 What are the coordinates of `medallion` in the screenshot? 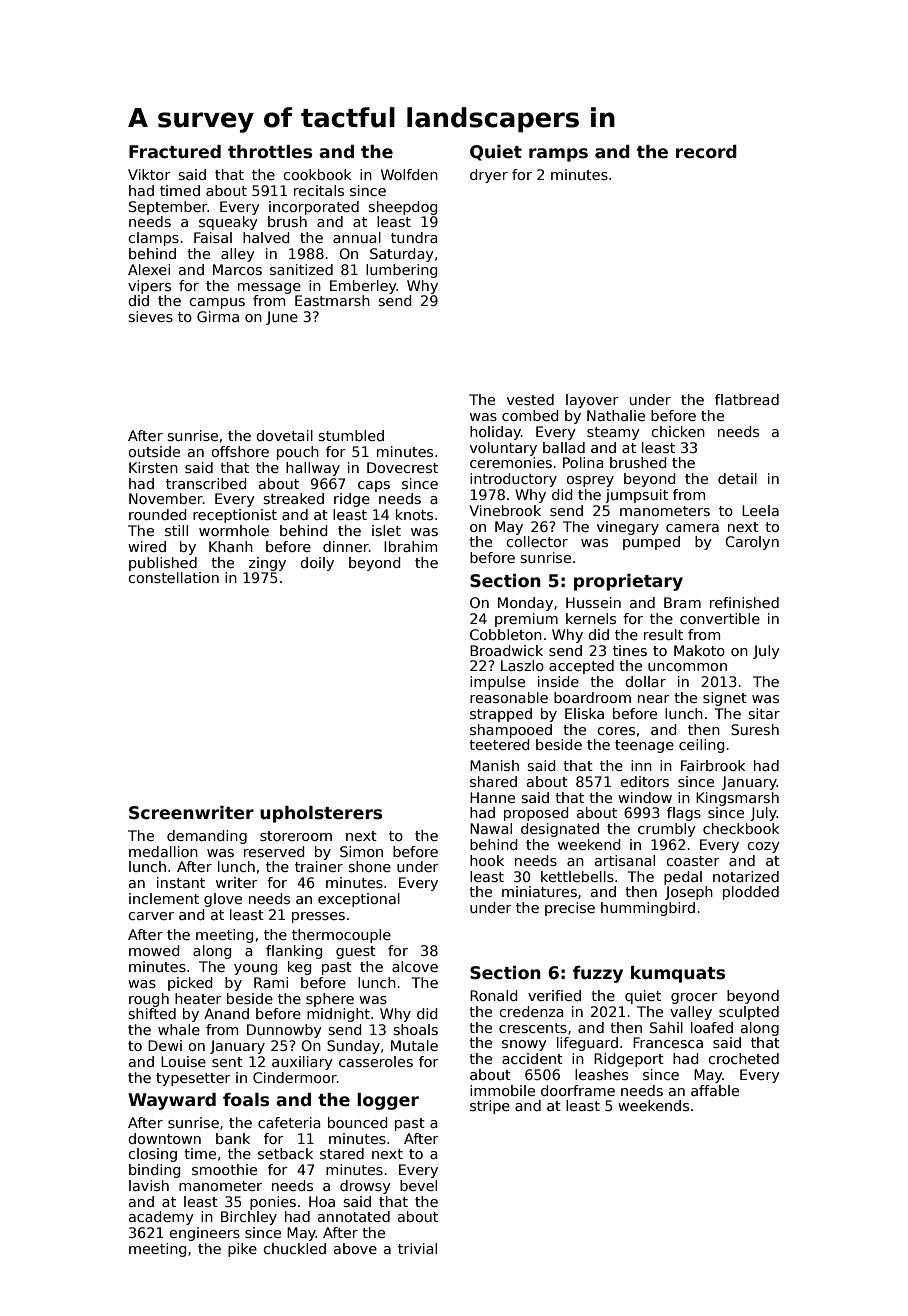 It's located at (163, 851).
